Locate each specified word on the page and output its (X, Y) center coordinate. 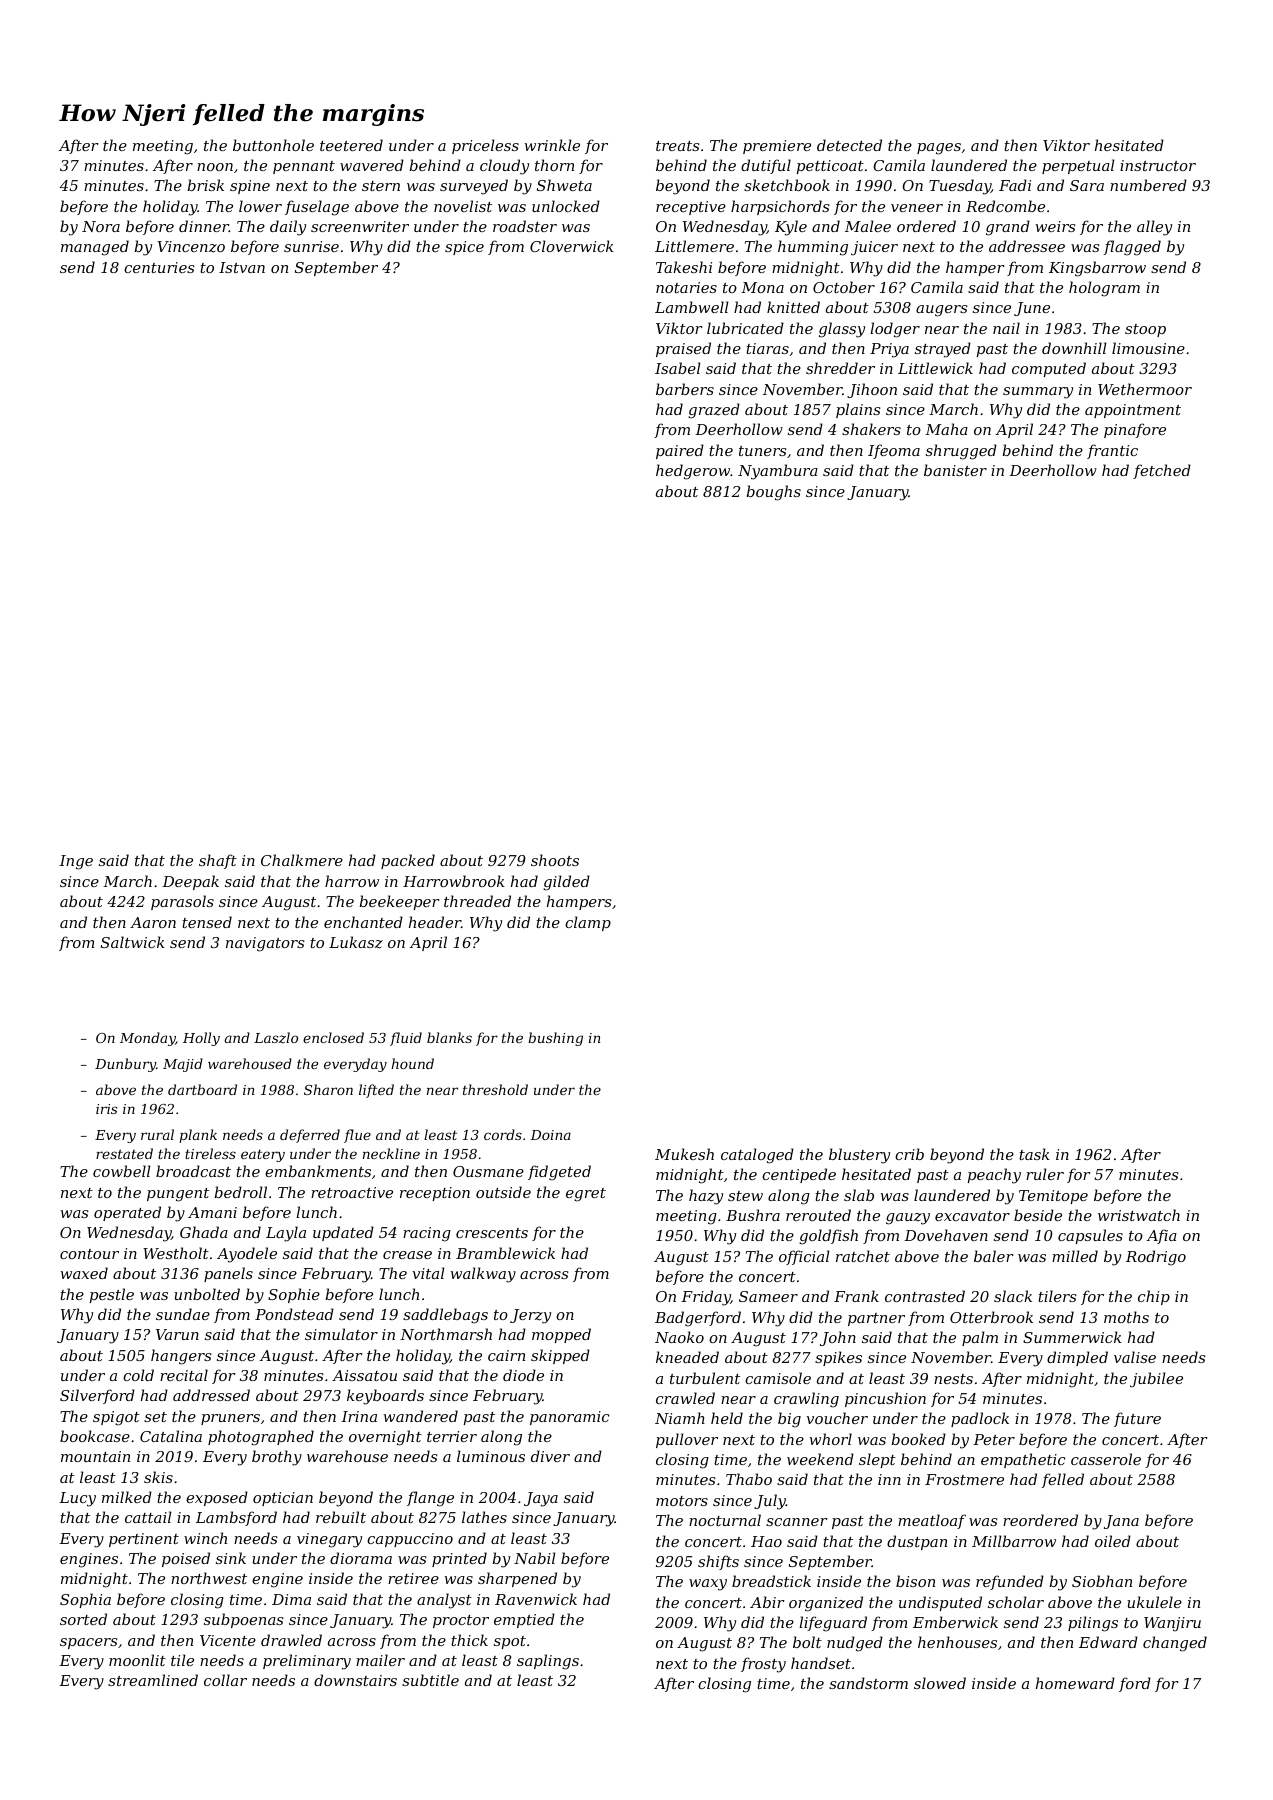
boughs (773, 493)
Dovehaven (946, 1235)
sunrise (311, 246)
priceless (485, 146)
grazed (714, 411)
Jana (1121, 1522)
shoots (555, 860)
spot (510, 1642)
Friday (705, 1298)
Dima (291, 1599)
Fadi (1015, 185)
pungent (178, 1195)
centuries (159, 267)
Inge (76, 862)
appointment (1133, 411)
